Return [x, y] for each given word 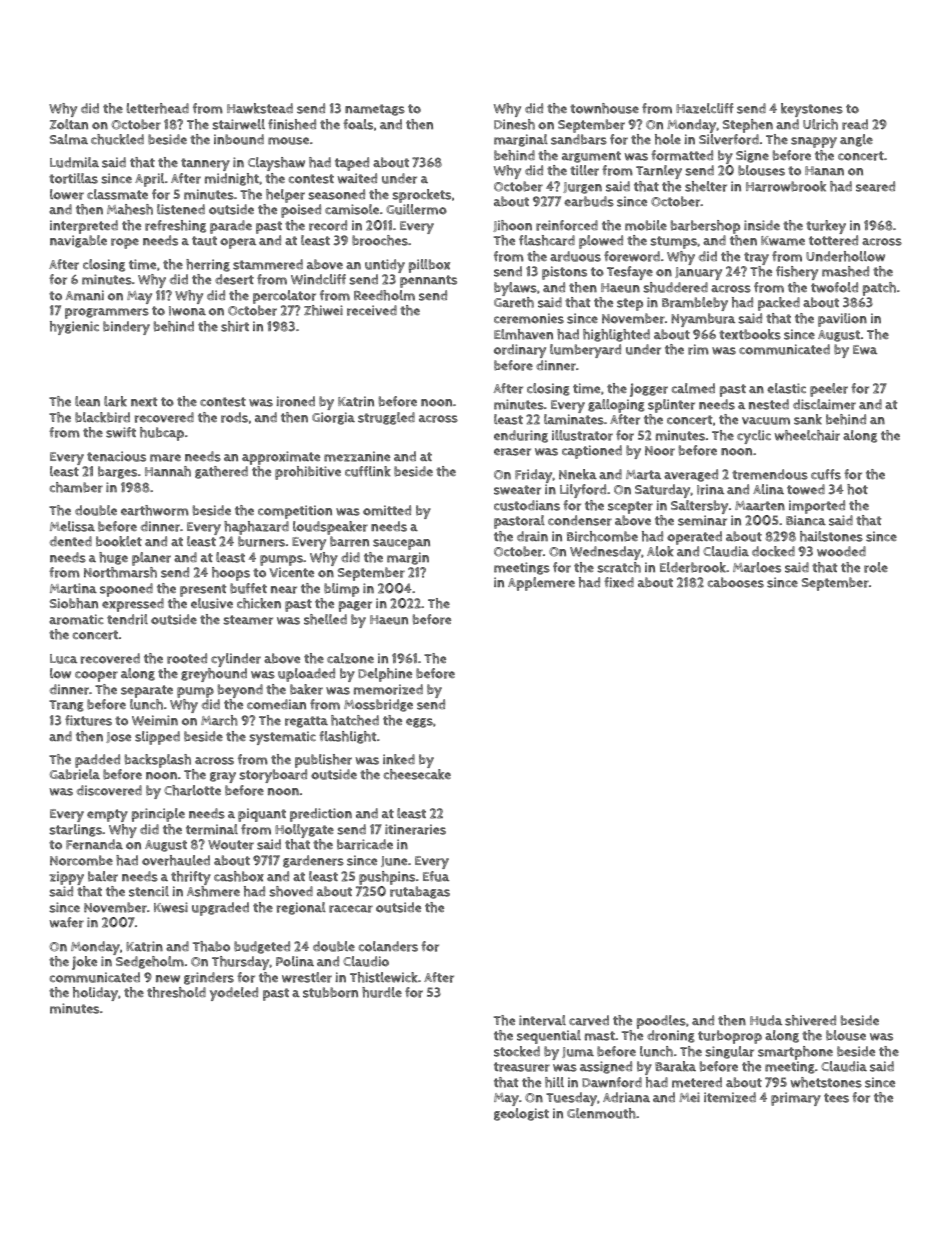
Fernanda [94, 844]
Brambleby [695, 304]
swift [121, 432]
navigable [78, 241]
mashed [845, 271]
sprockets [421, 196]
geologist [521, 1114]
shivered [810, 1020]
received [372, 310]
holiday [95, 994]
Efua [436, 876]
